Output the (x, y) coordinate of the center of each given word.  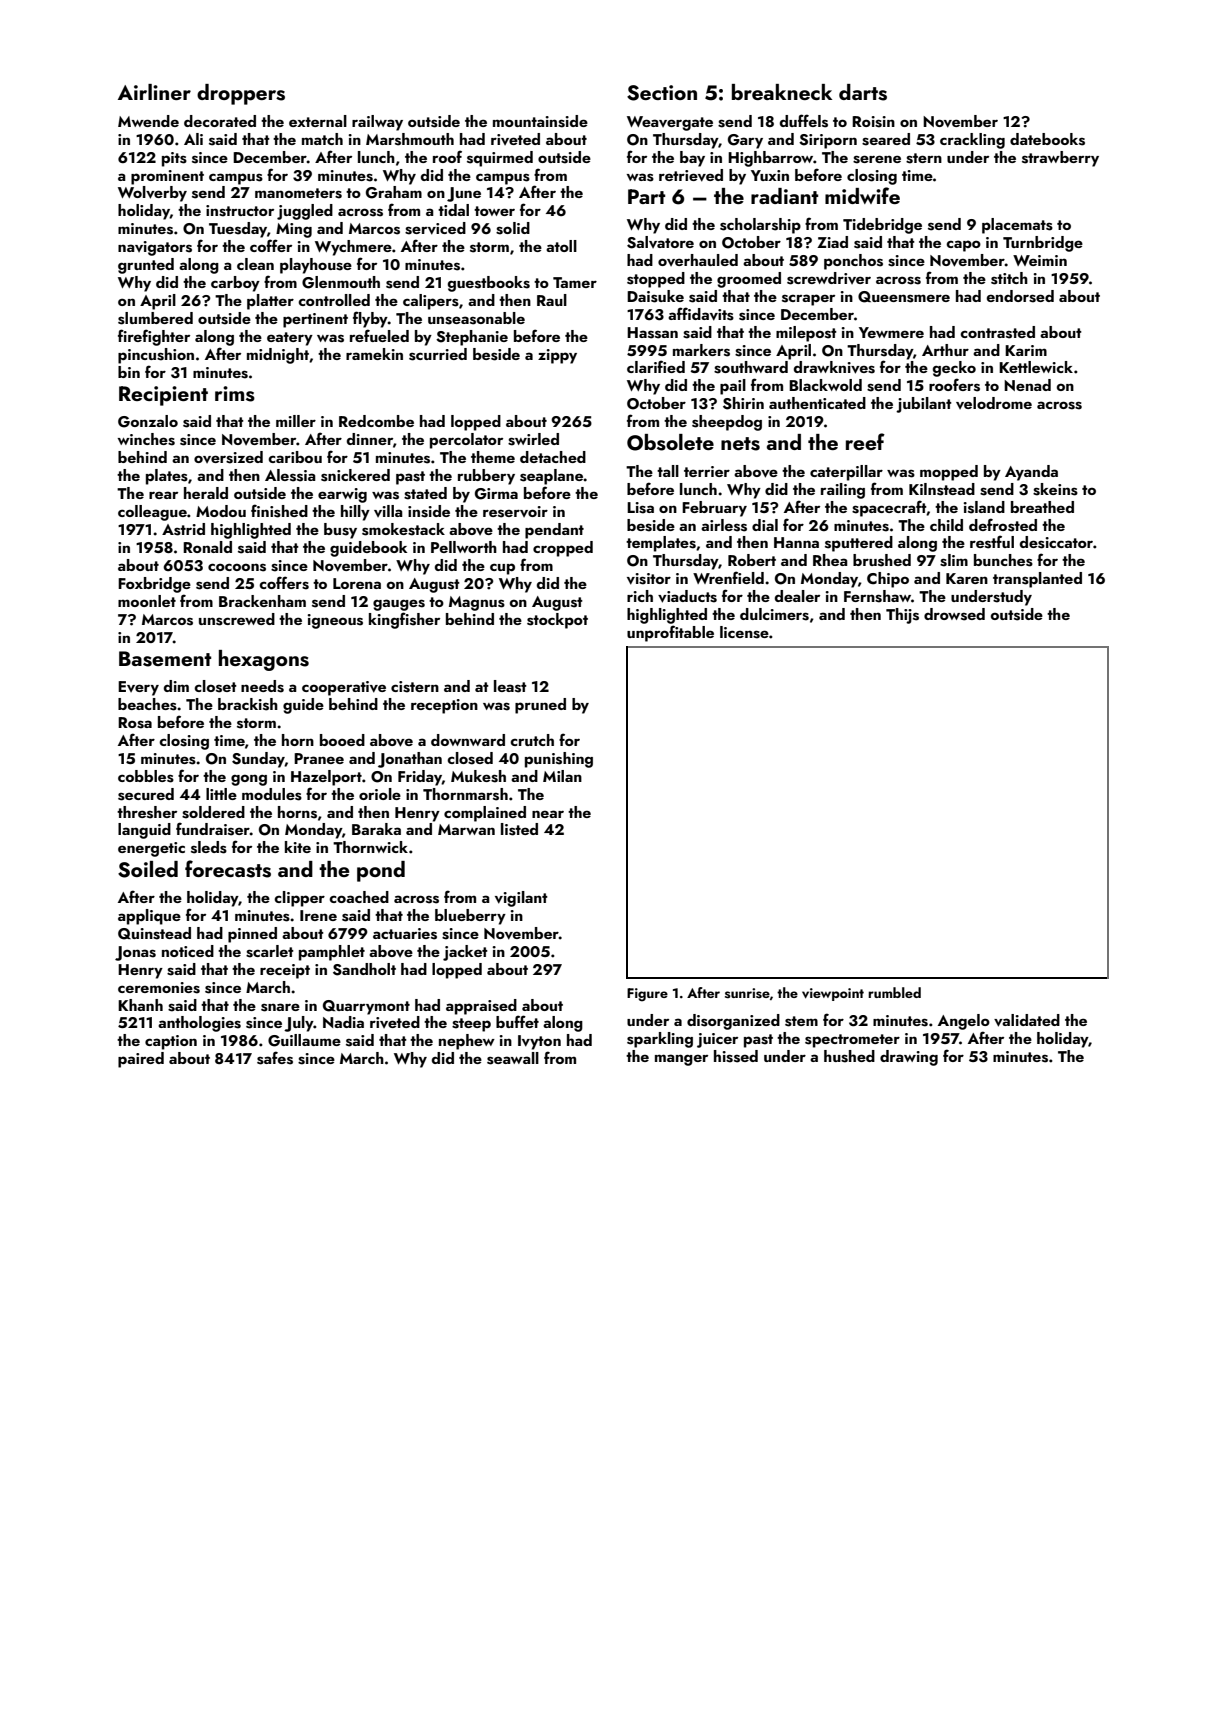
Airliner (154, 92)
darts (863, 92)
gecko (954, 369)
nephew (467, 1042)
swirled (533, 439)
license (744, 632)
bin (129, 372)
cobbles (146, 776)
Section (662, 93)
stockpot (557, 621)
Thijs (902, 616)
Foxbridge (154, 585)
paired (141, 1060)
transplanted (1037, 580)
